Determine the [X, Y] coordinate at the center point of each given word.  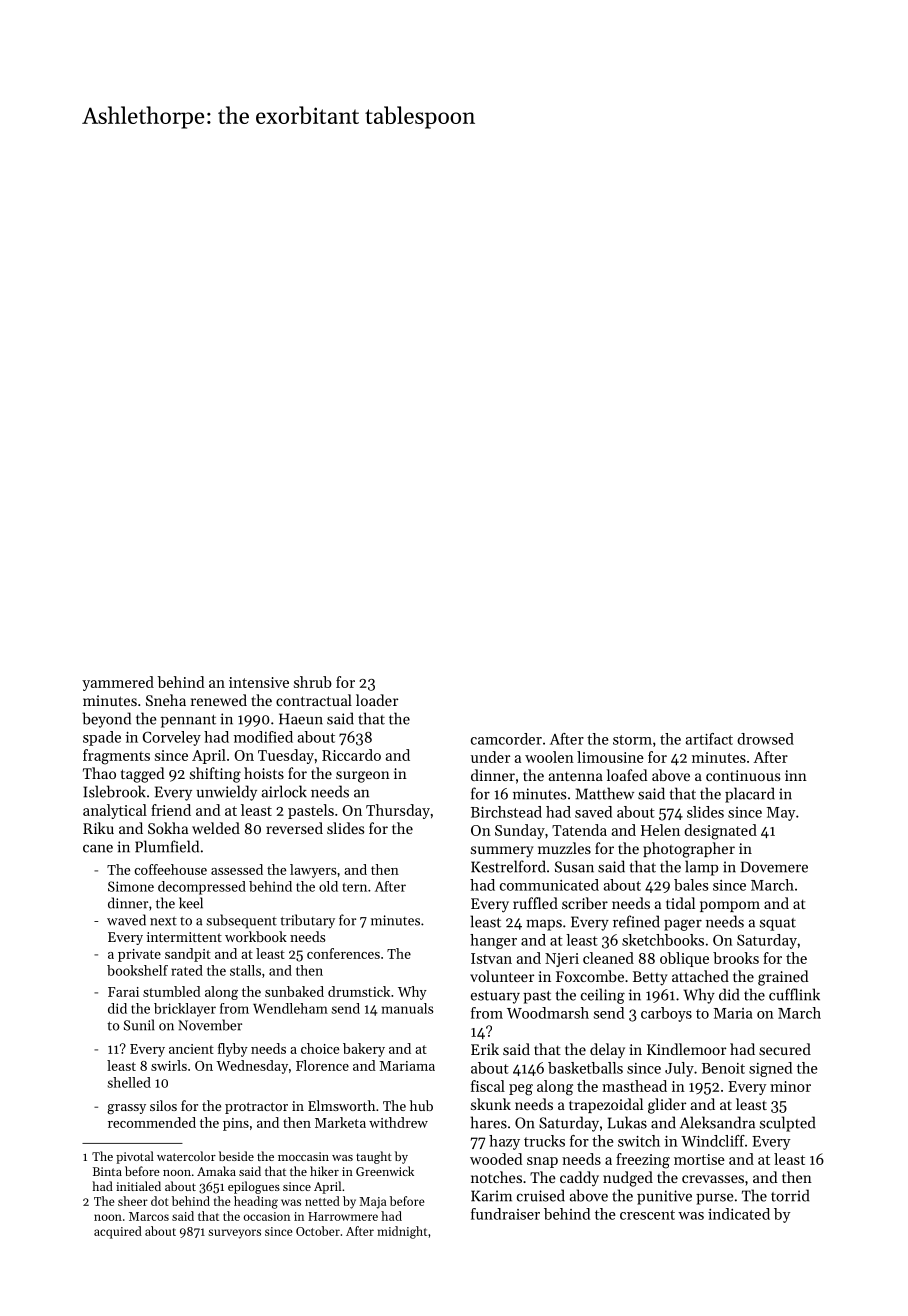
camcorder [506, 739]
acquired [118, 1232]
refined [636, 921]
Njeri [562, 960]
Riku [98, 828]
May [781, 814]
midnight [402, 1232]
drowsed [765, 739]
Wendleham [290, 1008]
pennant [188, 721]
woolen [549, 757]
